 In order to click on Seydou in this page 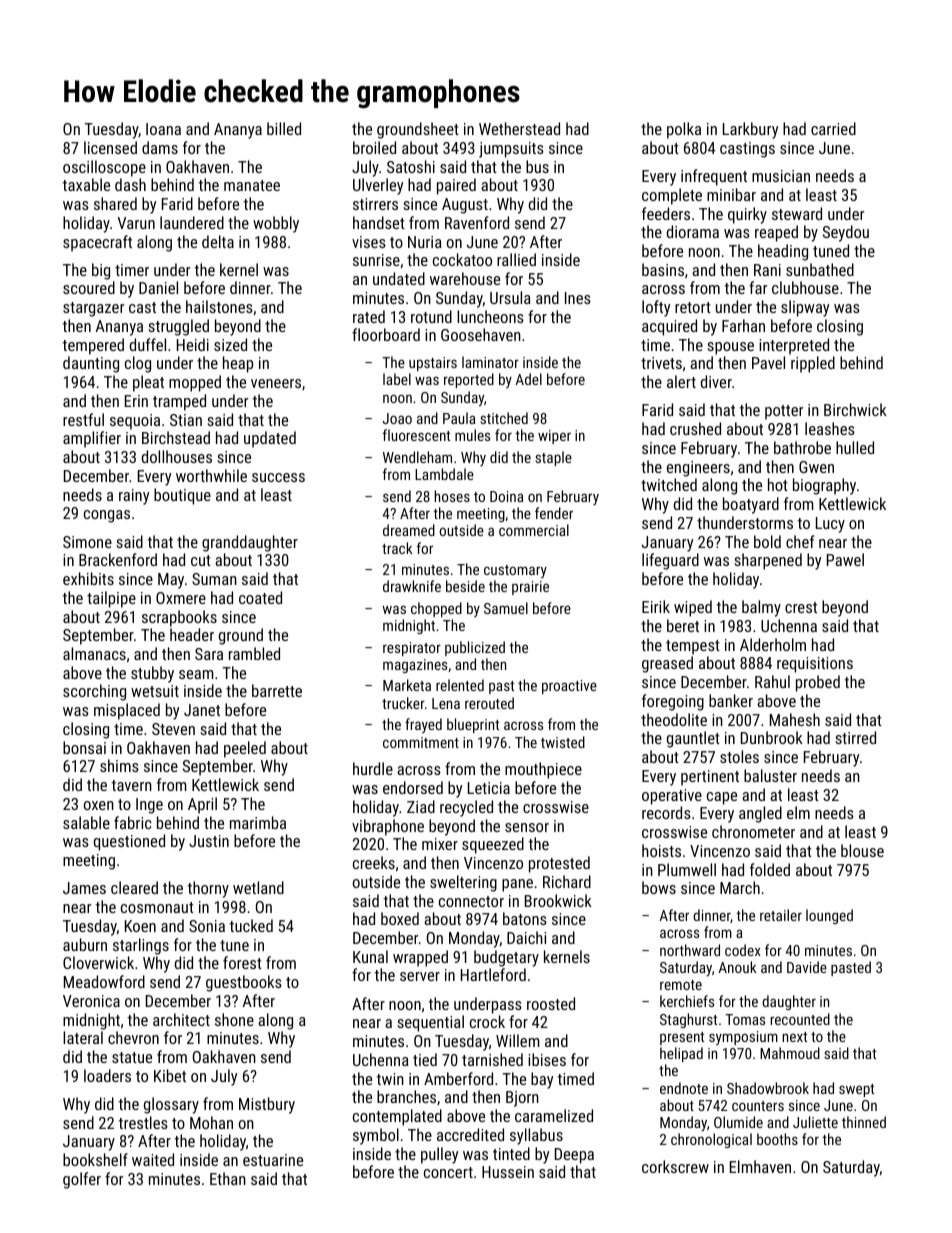, I will do `click(846, 233)`.
